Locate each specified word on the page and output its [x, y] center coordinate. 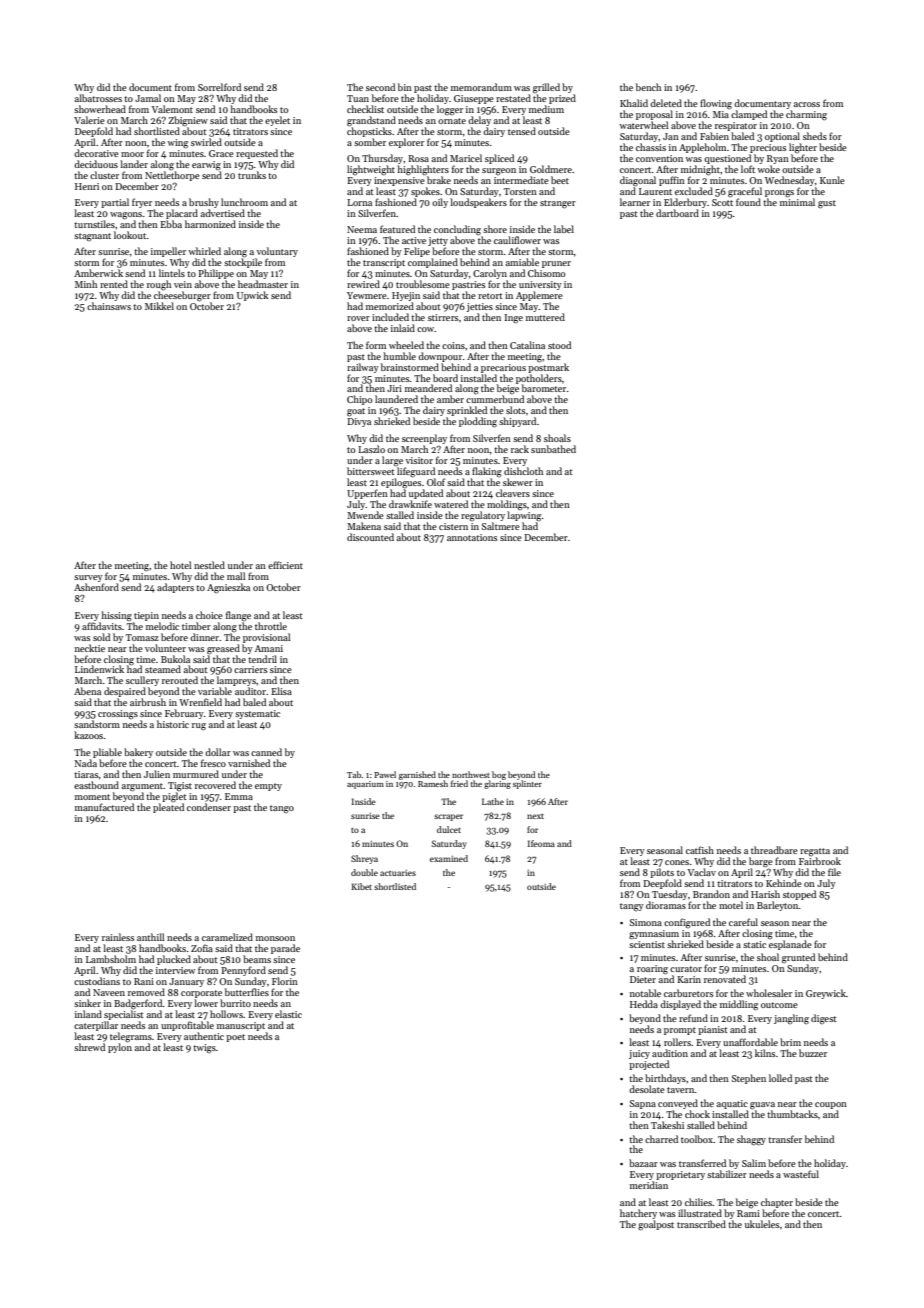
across [807, 104]
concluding [457, 230]
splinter [527, 784]
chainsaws [109, 306]
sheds [815, 136]
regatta [815, 852]
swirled [206, 142]
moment [92, 797]
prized [562, 99]
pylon [120, 1048]
